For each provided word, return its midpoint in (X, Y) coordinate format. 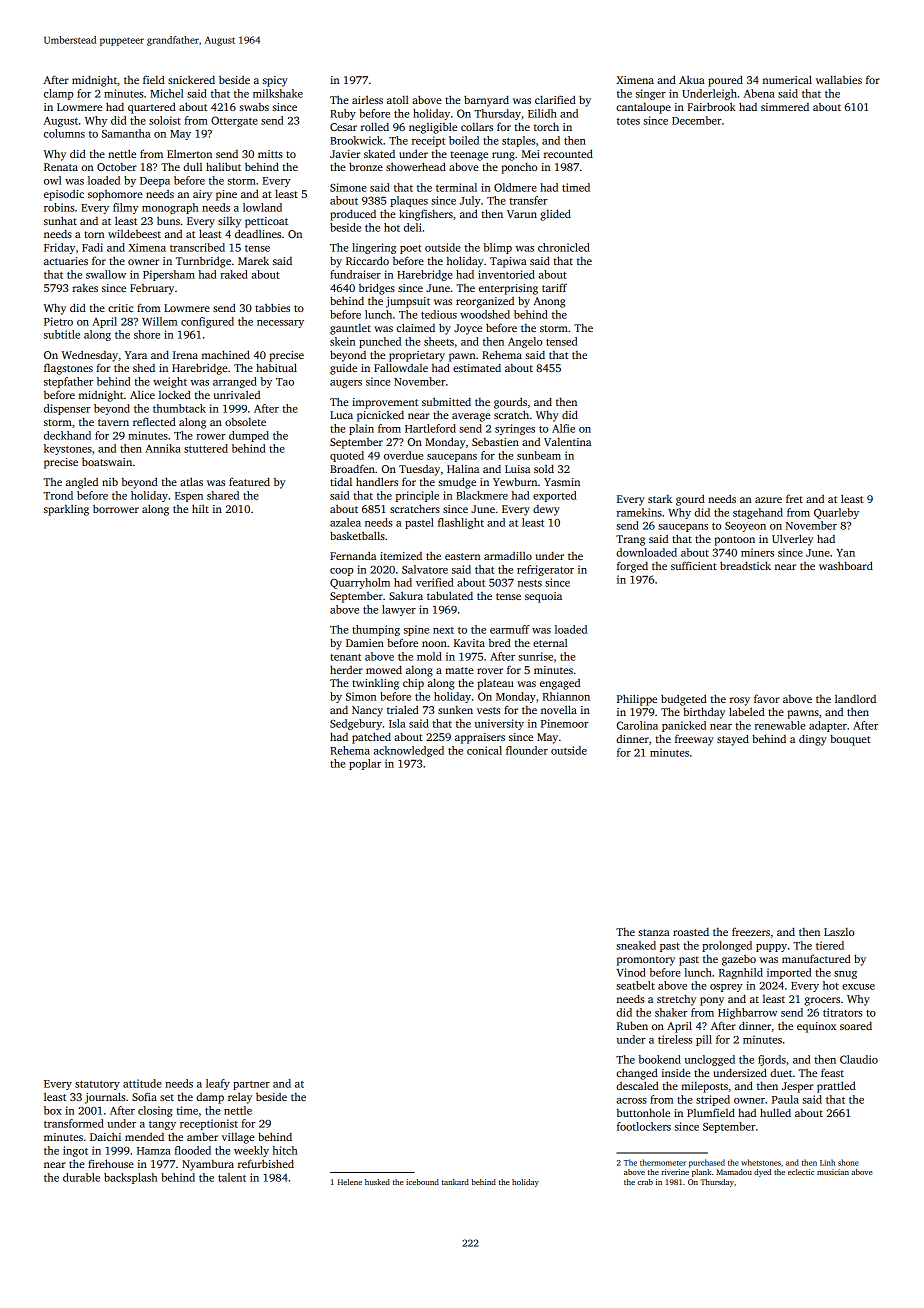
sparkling (66, 510)
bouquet (850, 740)
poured (725, 81)
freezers (751, 931)
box (53, 1110)
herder (346, 669)
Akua (692, 79)
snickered (191, 79)
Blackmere (482, 495)
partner (251, 1085)
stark (660, 499)
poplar (365, 764)
